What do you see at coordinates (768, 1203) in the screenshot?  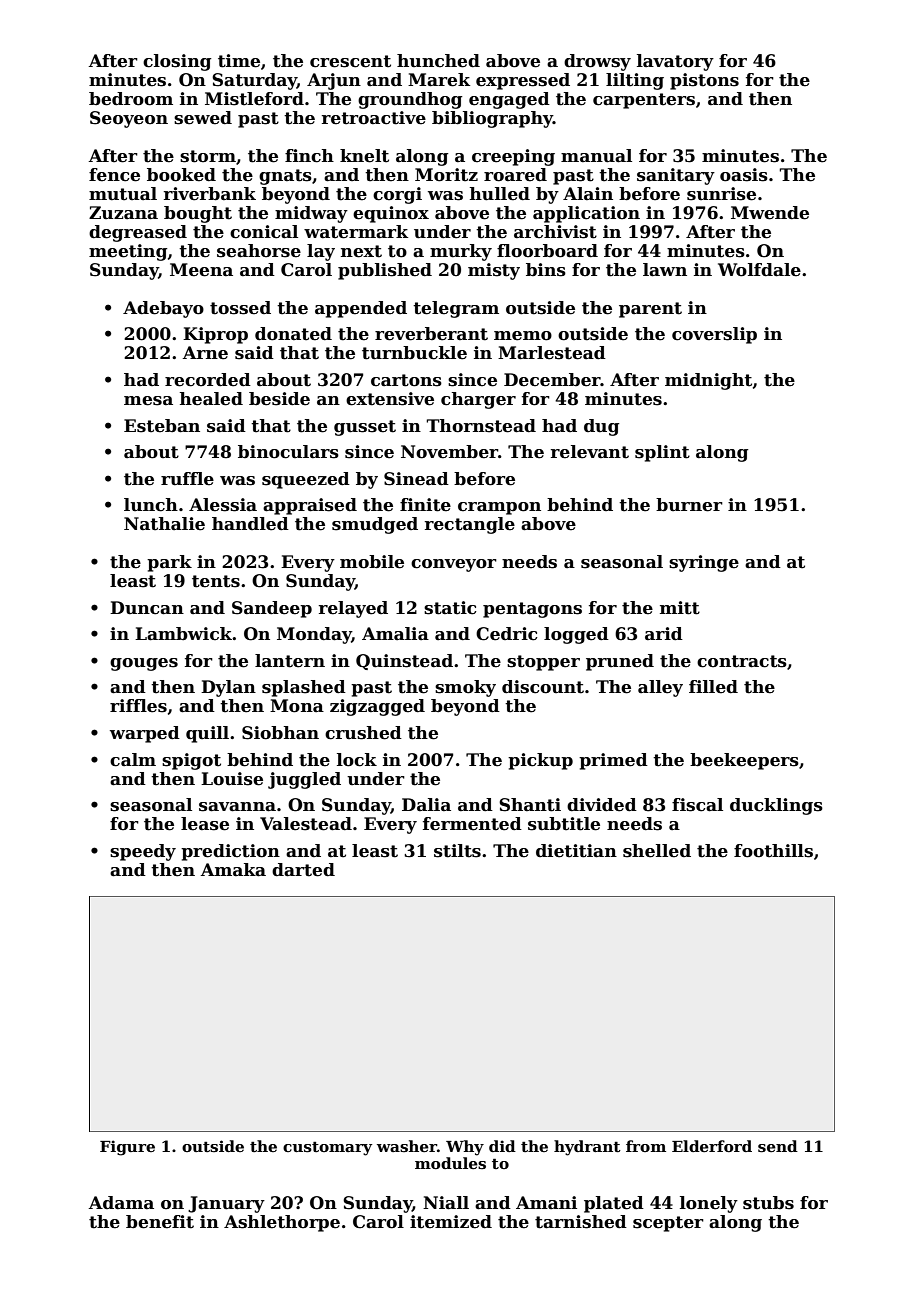 I see `stubs` at bounding box center [768, 1203].
